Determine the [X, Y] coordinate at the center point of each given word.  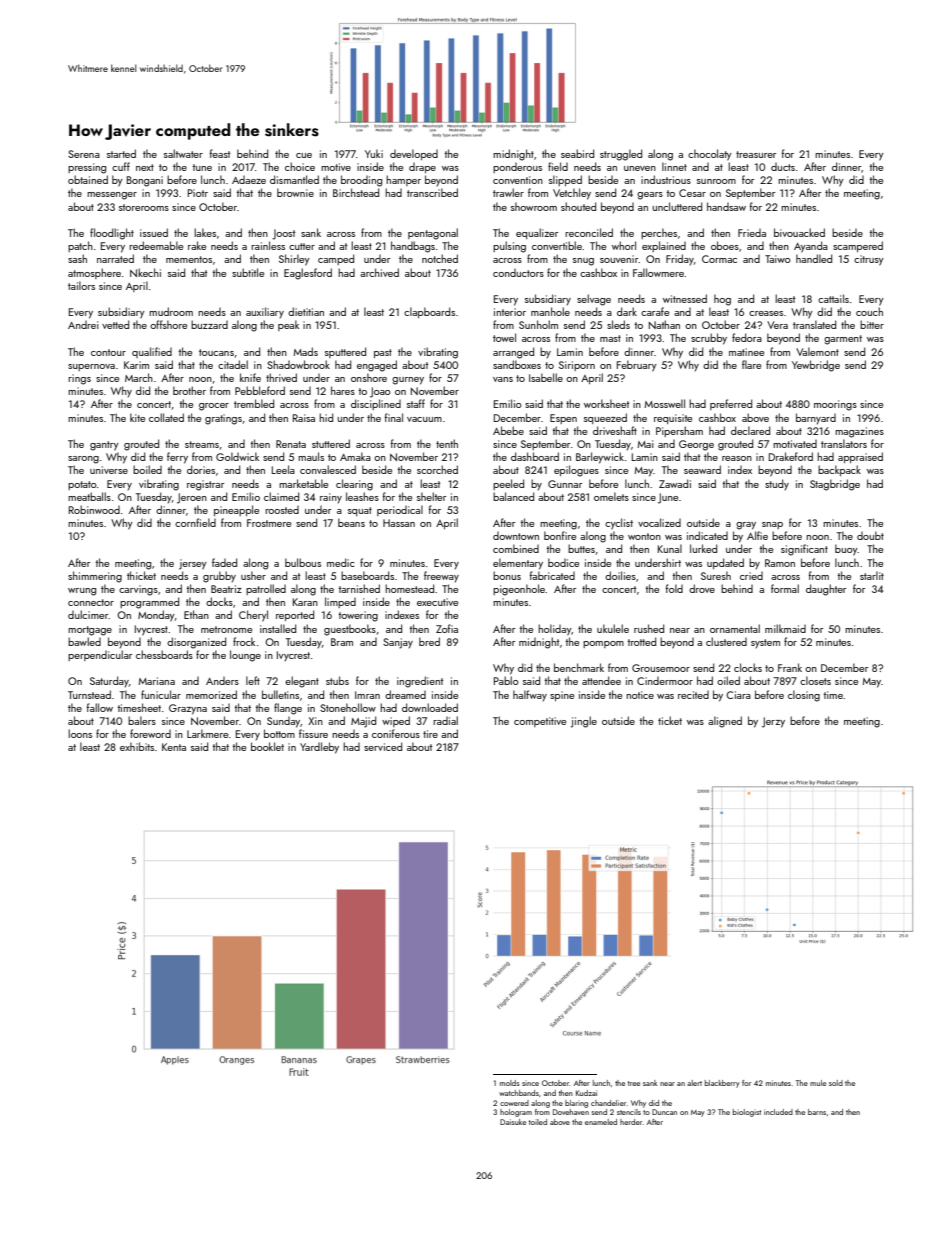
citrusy [869, 260]
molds [509, 1083]
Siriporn [577, 366]
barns [817, 1112]
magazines [859, 432]
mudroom [171, 311]
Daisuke [513, 1122]
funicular [161, 694]
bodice [563, 562]
